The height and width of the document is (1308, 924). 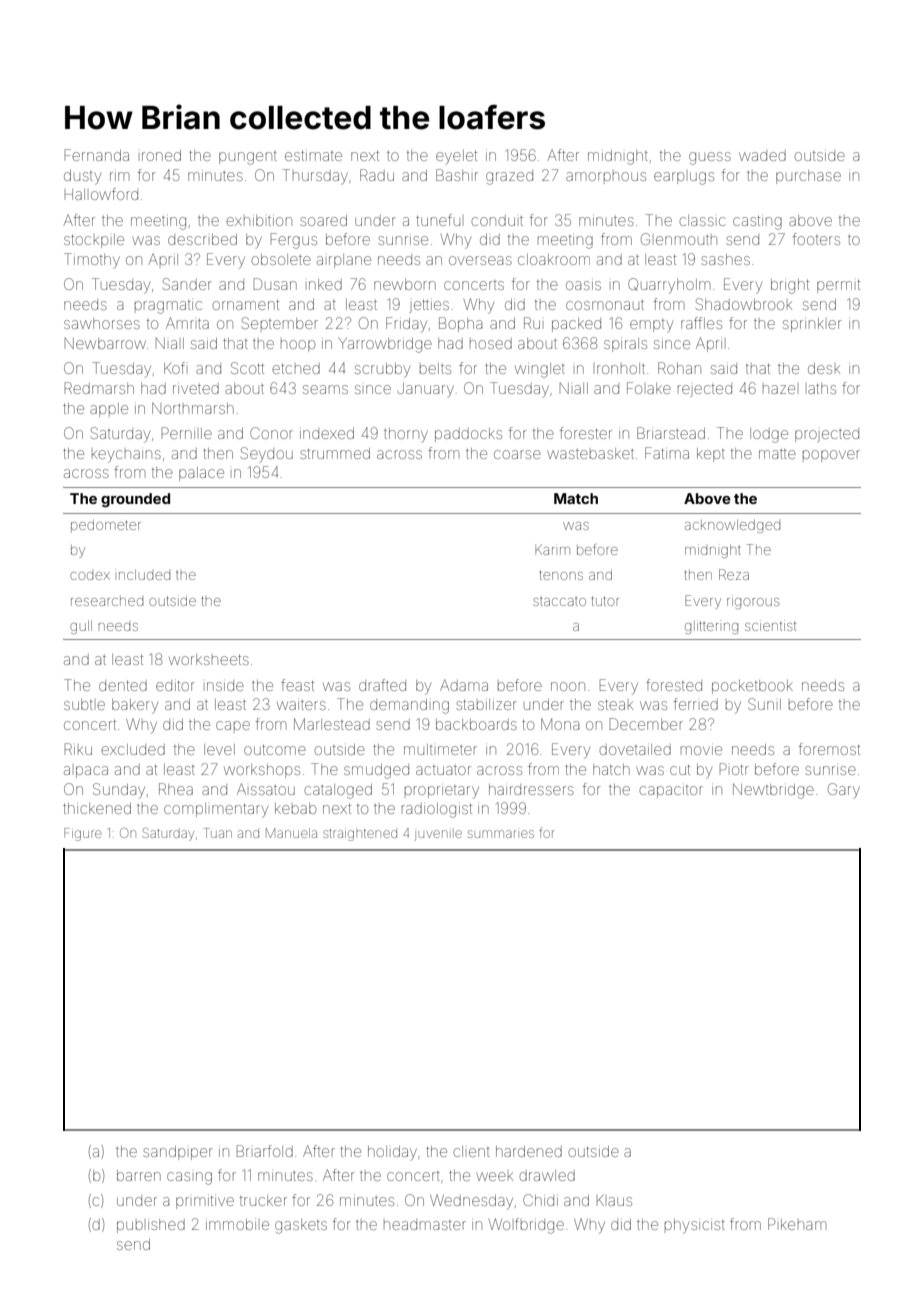 What do you see at coordinates (456, 157) in the document?
I see `eyelet` at bounding box center [456, 157].
